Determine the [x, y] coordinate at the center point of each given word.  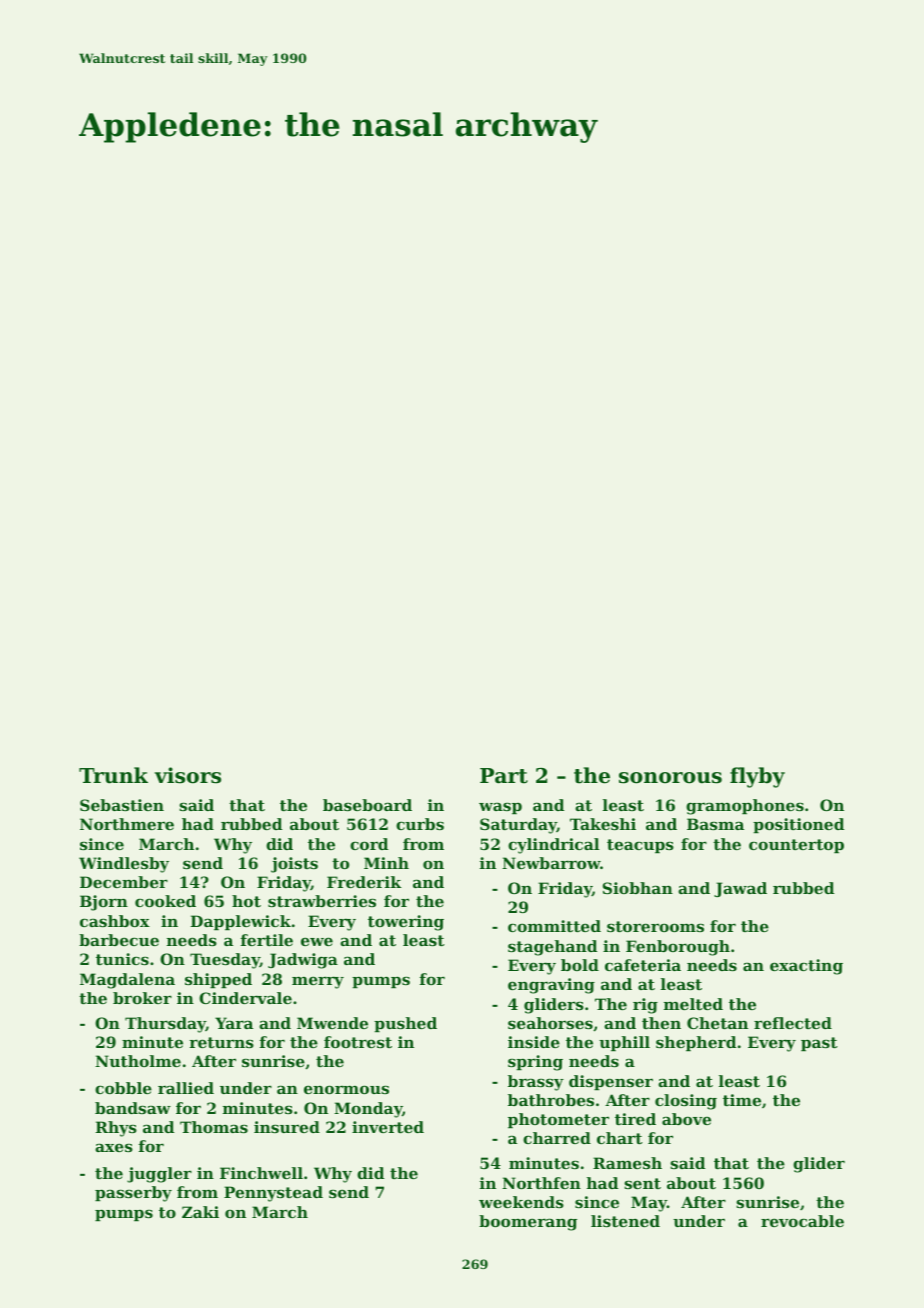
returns [221, 1042]
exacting [806, 967]
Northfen [541, 1183]
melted [693, 1004]
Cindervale [245, 998]
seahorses [550, 1023]
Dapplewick [241, 922]
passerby [133, 1194]
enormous [346, 1089]
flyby [757, 777]
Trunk [113, 775]
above [686, 1119]
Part [504, 776]
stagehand [552, 948]
